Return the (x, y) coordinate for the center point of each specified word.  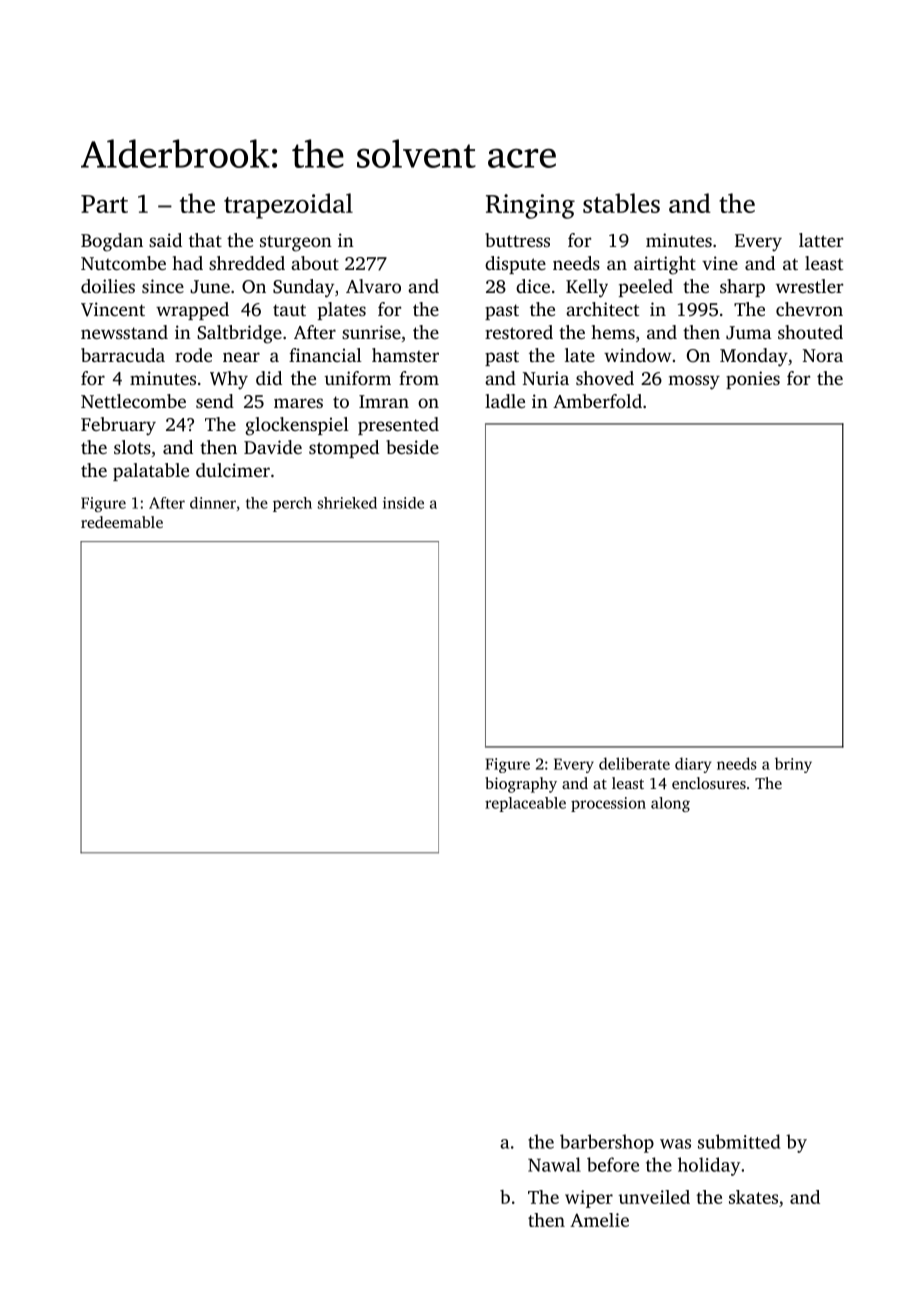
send (215, 401)
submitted (739, 1141)
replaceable (525, 804)
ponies (753, 380)
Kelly (587, 288)
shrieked (347, 503)
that (205, 240)
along (670, 804)
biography (521, 785)
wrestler (809, 286)
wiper (589, 1199)
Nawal (554, 1164)
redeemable (122, 522)
